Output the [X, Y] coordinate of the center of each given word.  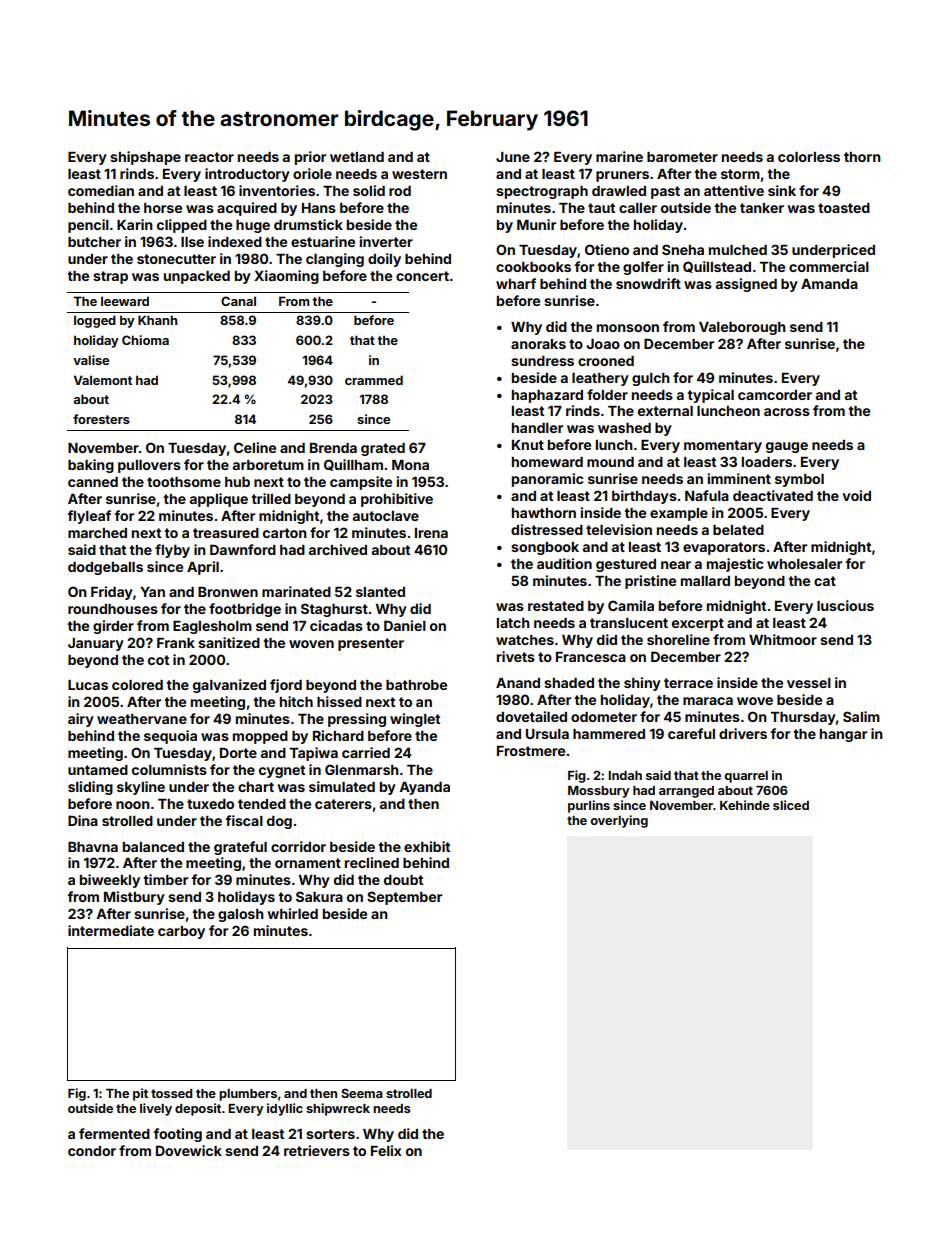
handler [537, 428]
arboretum [268, 465]
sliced [791, 805]
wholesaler [804, 564]
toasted [844, 208]
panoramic [548, 480]
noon [133, 805]
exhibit [427, 846]
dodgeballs [105, 568]
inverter [386, 241]
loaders [767, 462]
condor [92, 1151]
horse [163, 208]
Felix [386, 1150]
